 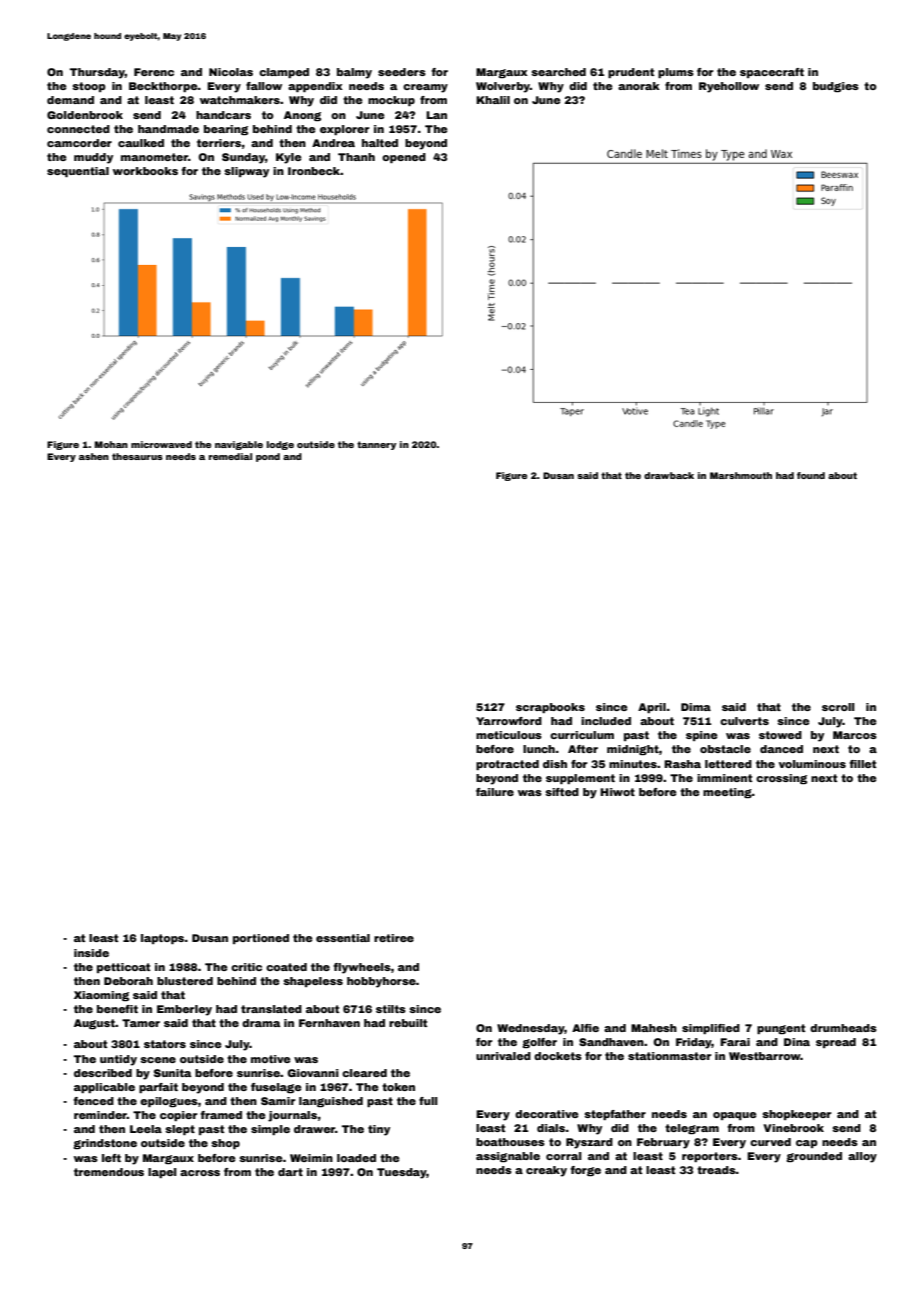 What do you see at coordinates (508, 1157) in the image?
I see `assignable` at bounding box center [508, 1157].
